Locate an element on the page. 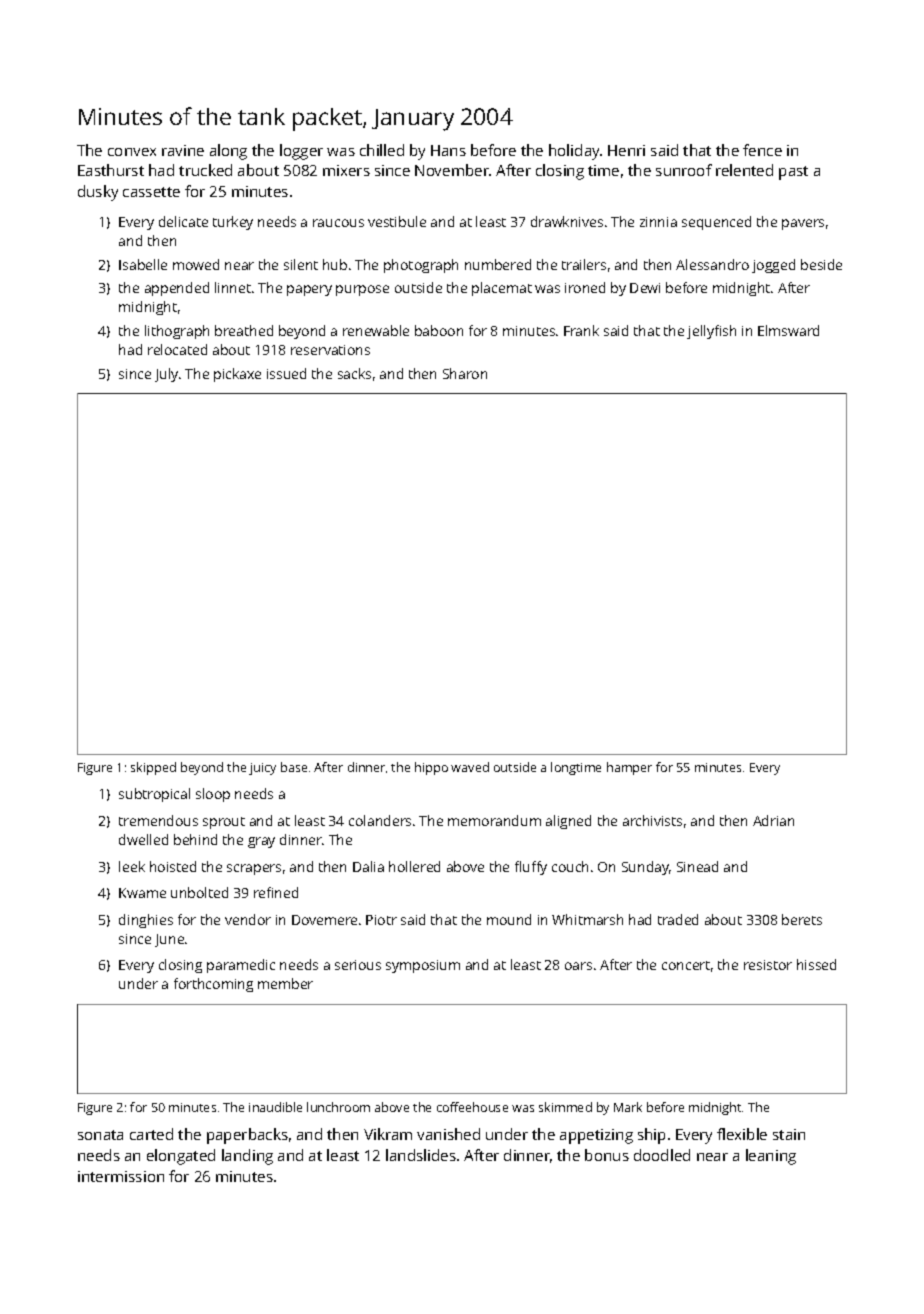 The image size is (924, 1314). juicy is located at coordinates (262, 769).
